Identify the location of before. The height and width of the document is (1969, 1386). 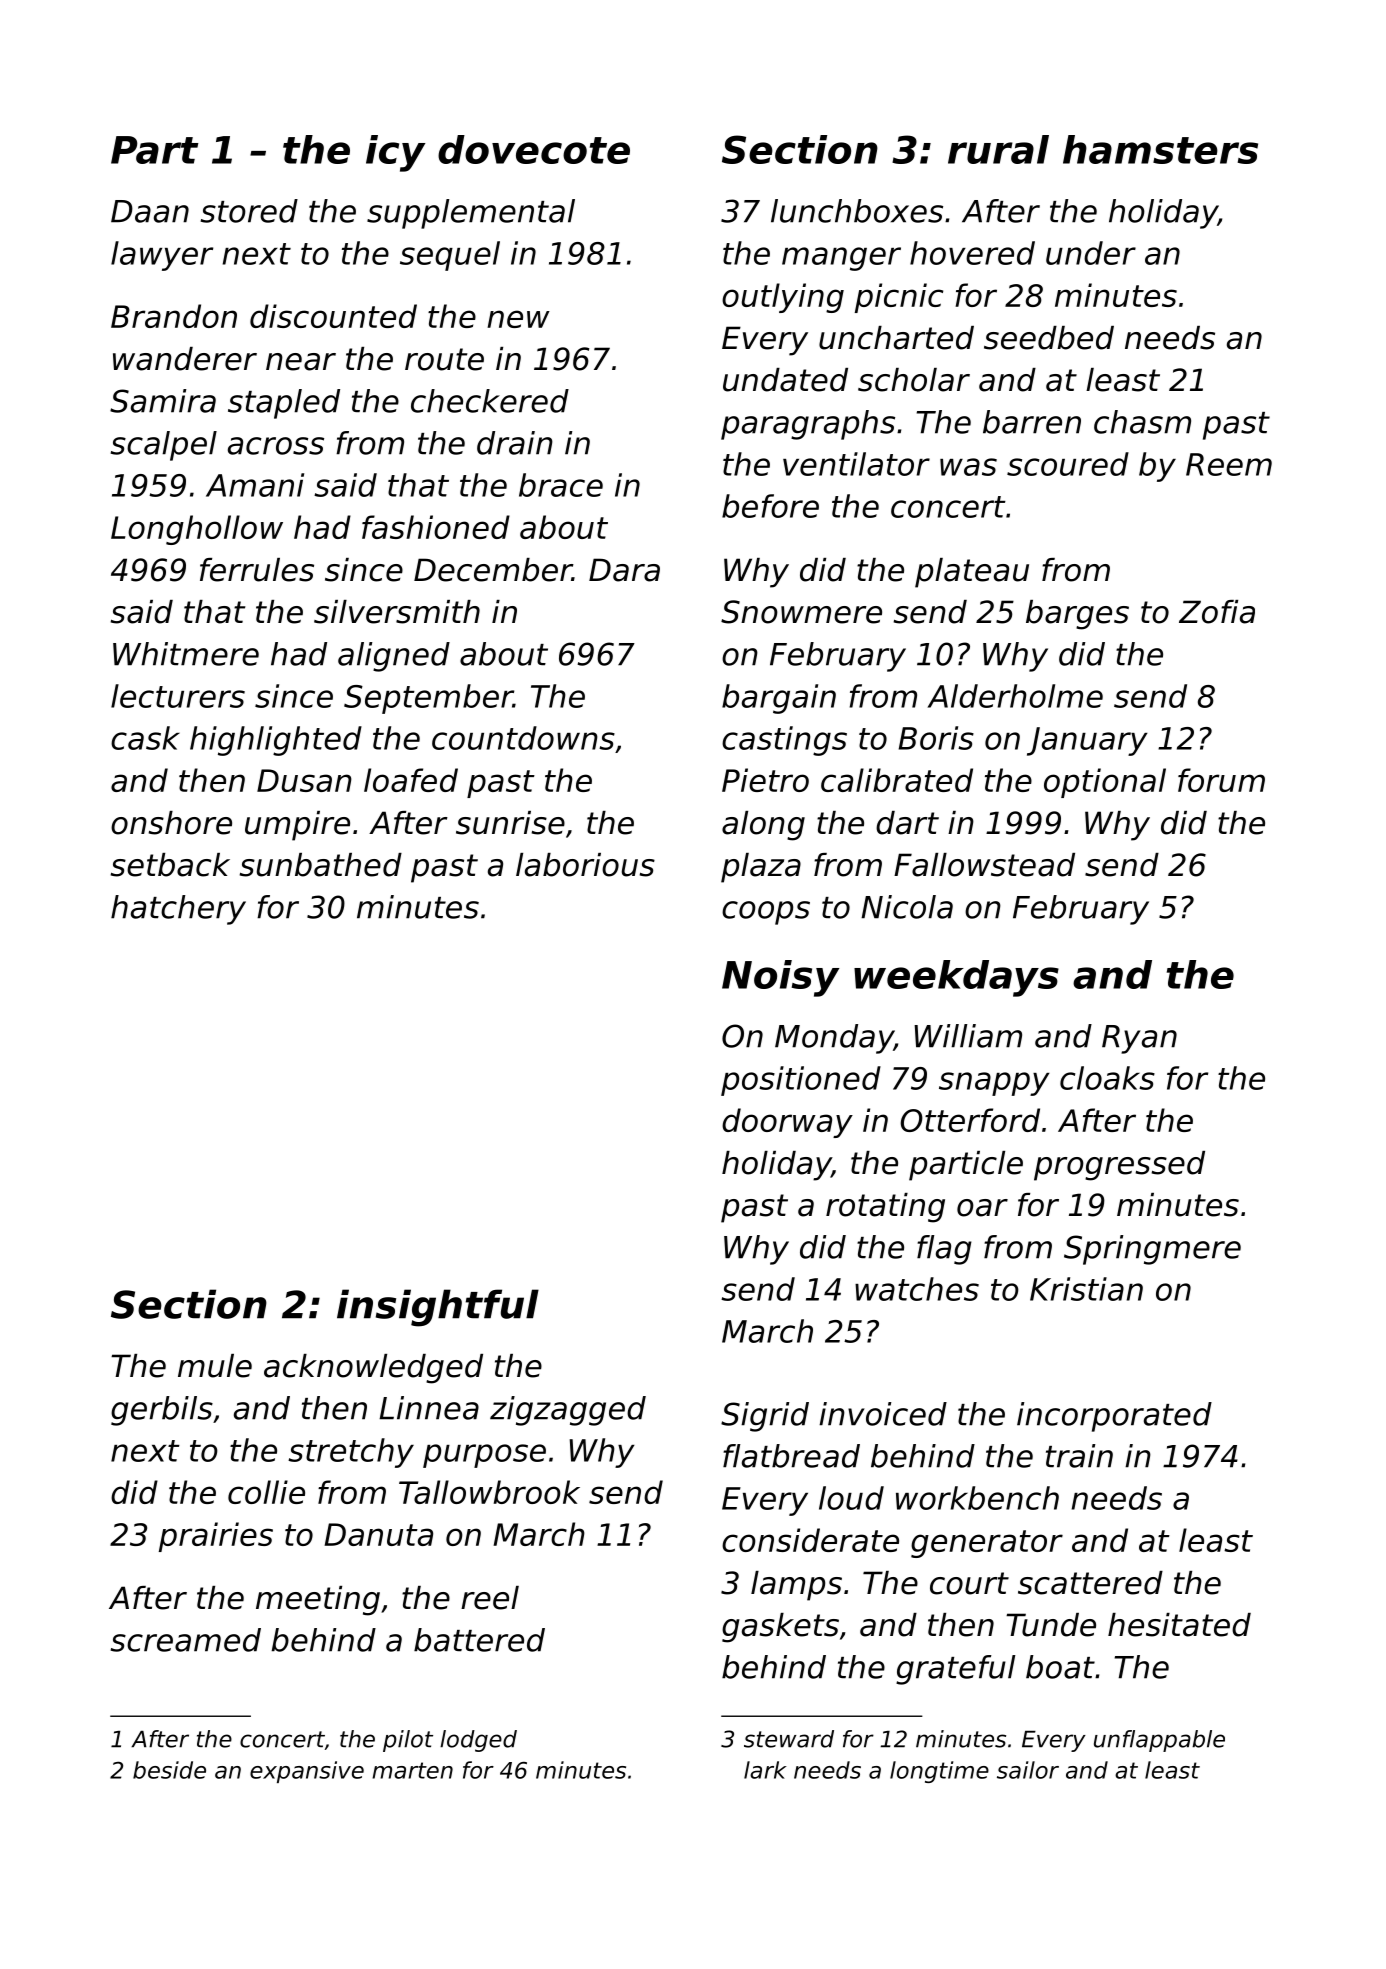
(770, 506).
